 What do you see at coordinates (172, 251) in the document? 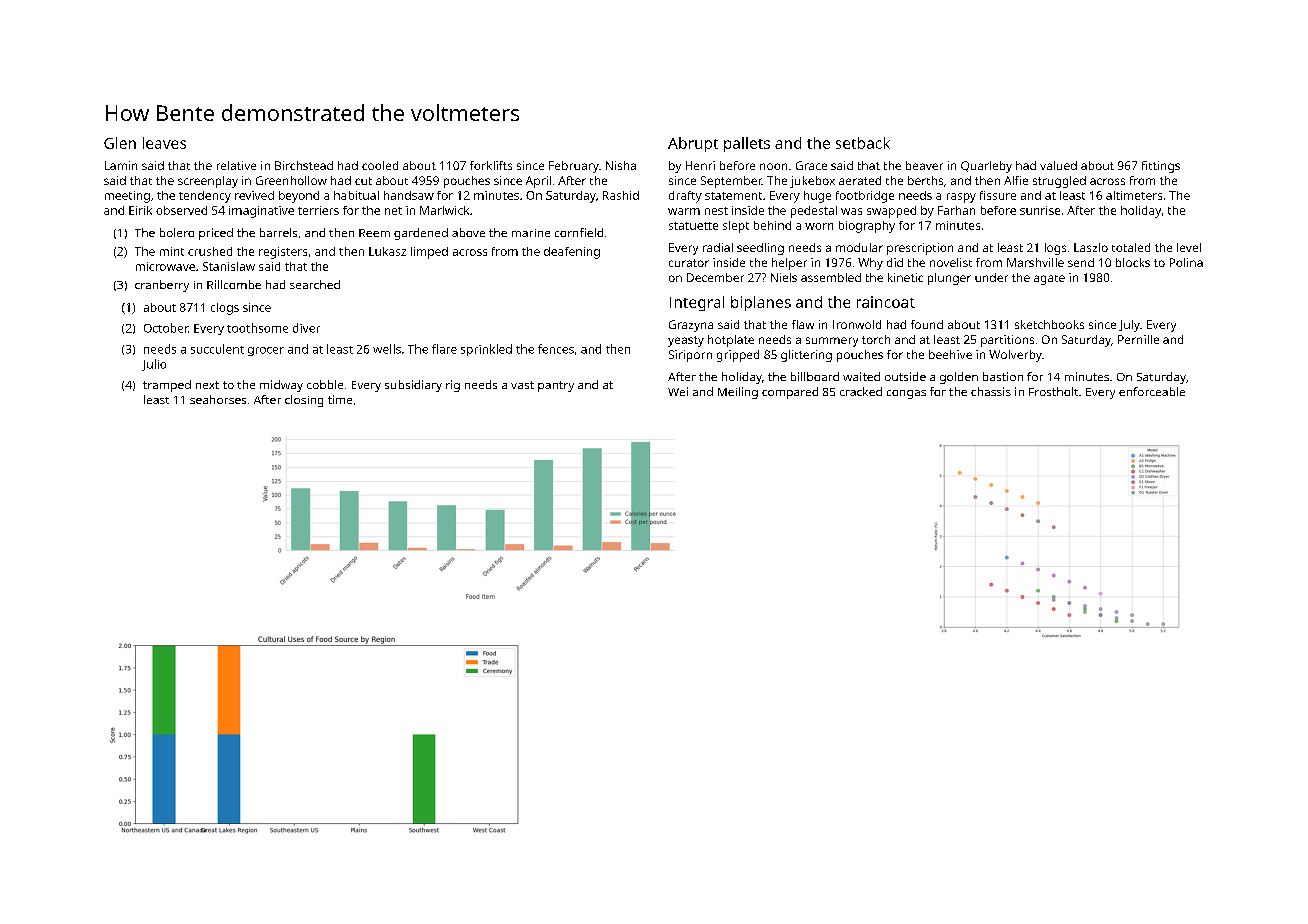
I see `mint` at bounding box center [172, 251].
